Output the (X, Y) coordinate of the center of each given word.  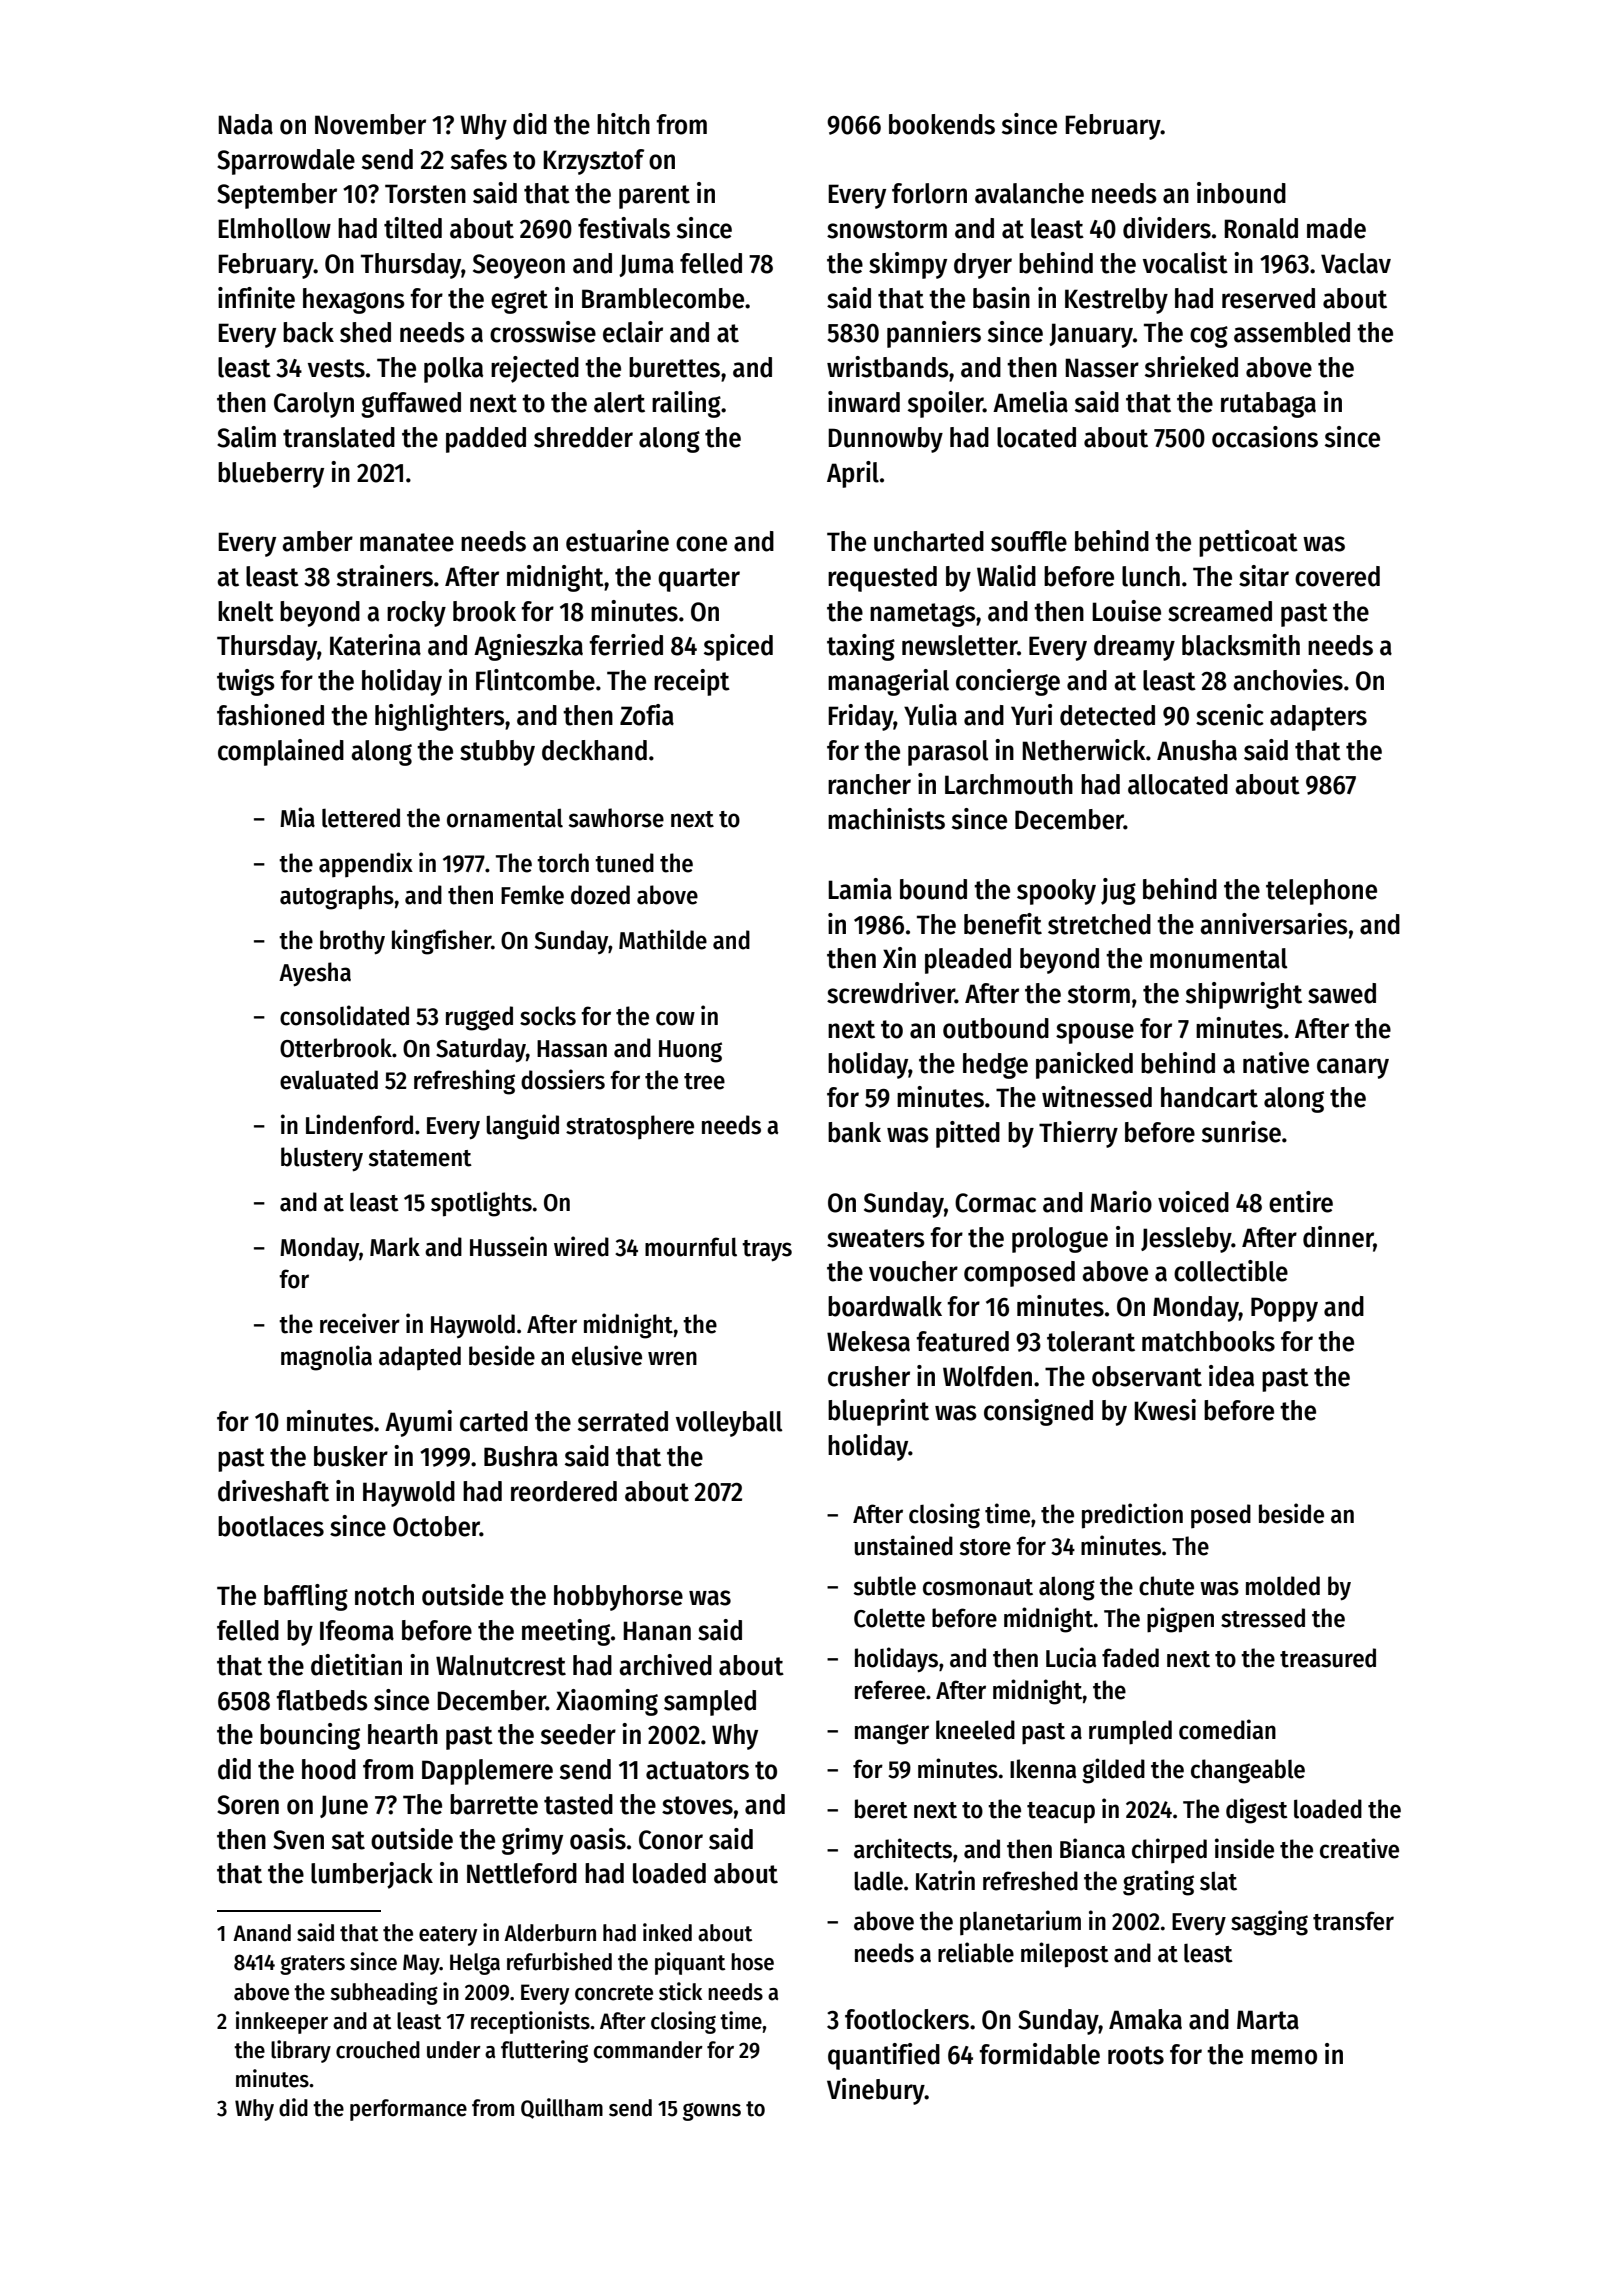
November (370, 124)
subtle (885, 1586)
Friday (861, 717)
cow (675, 1018)
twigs (246, 682)
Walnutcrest (501, 1665)
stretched (1099, 924)
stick (680, 1991)
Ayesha (315, 974)
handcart (1209, 1097)
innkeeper (282, 2022)
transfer (1353, 1921)
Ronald (1261, 228)
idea (1231, 1376)
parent (654, 197)
